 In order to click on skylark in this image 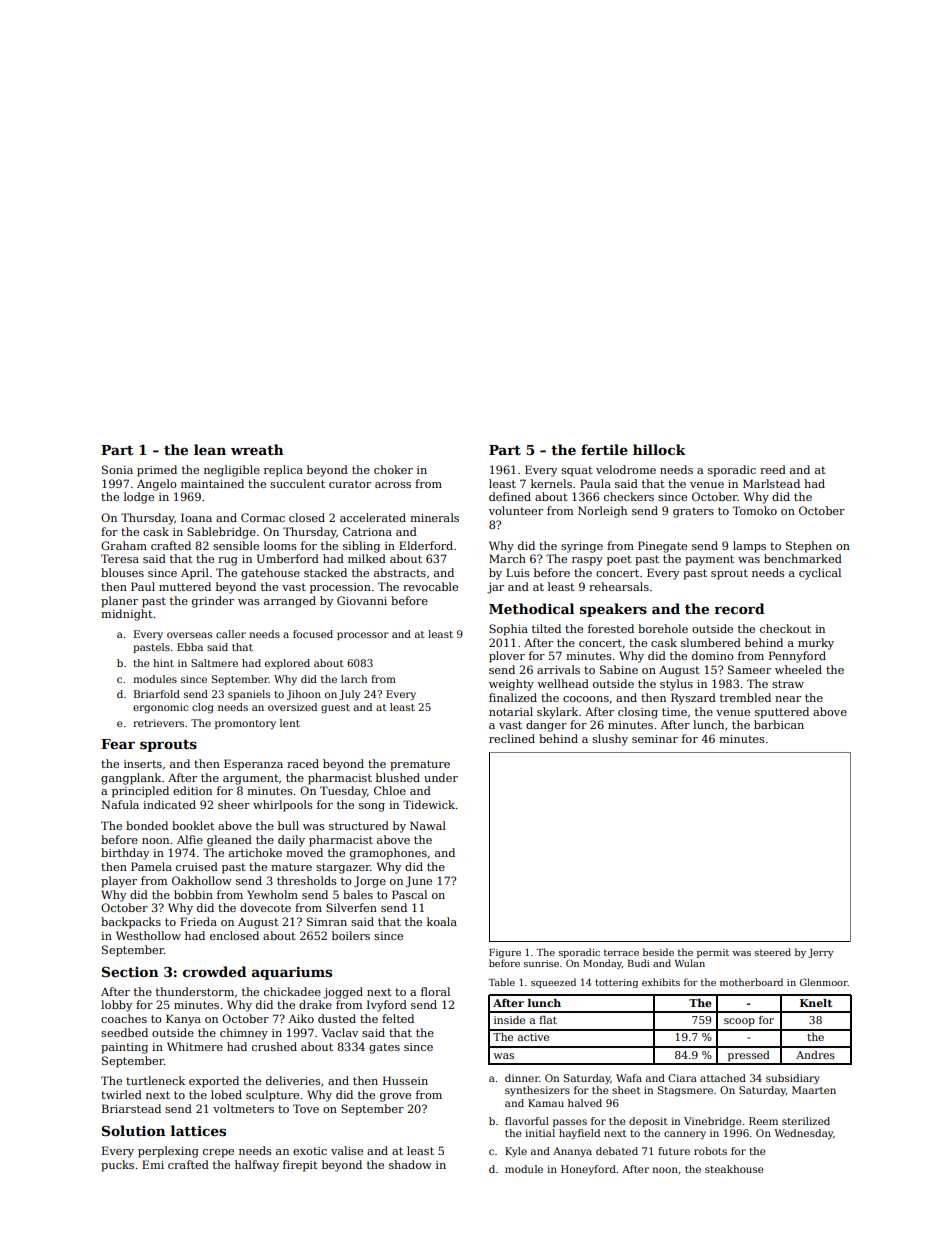, I will do `click(557, 713)`.
